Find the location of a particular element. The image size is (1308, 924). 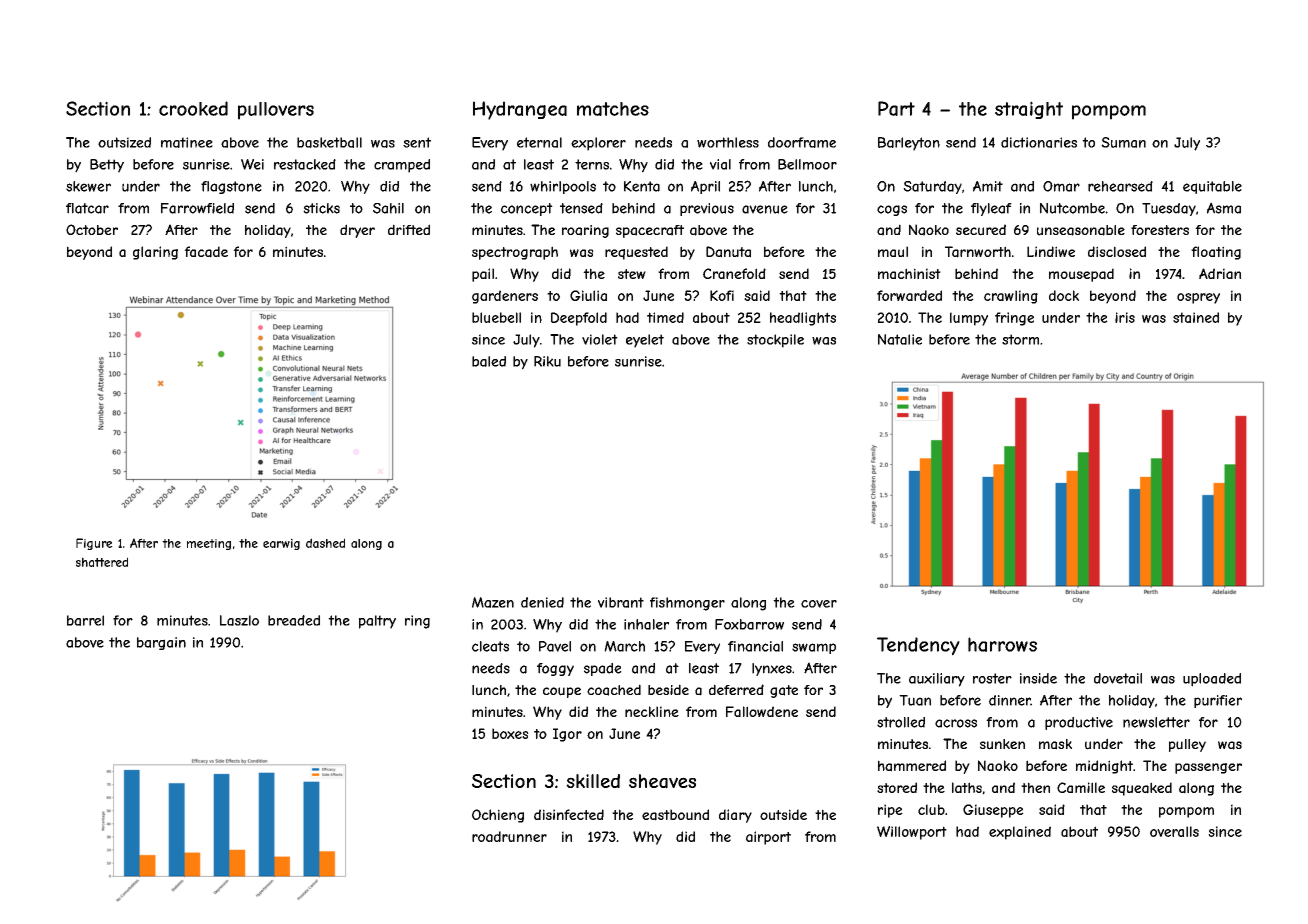

sunken is located at coordinates (1002, 744).
